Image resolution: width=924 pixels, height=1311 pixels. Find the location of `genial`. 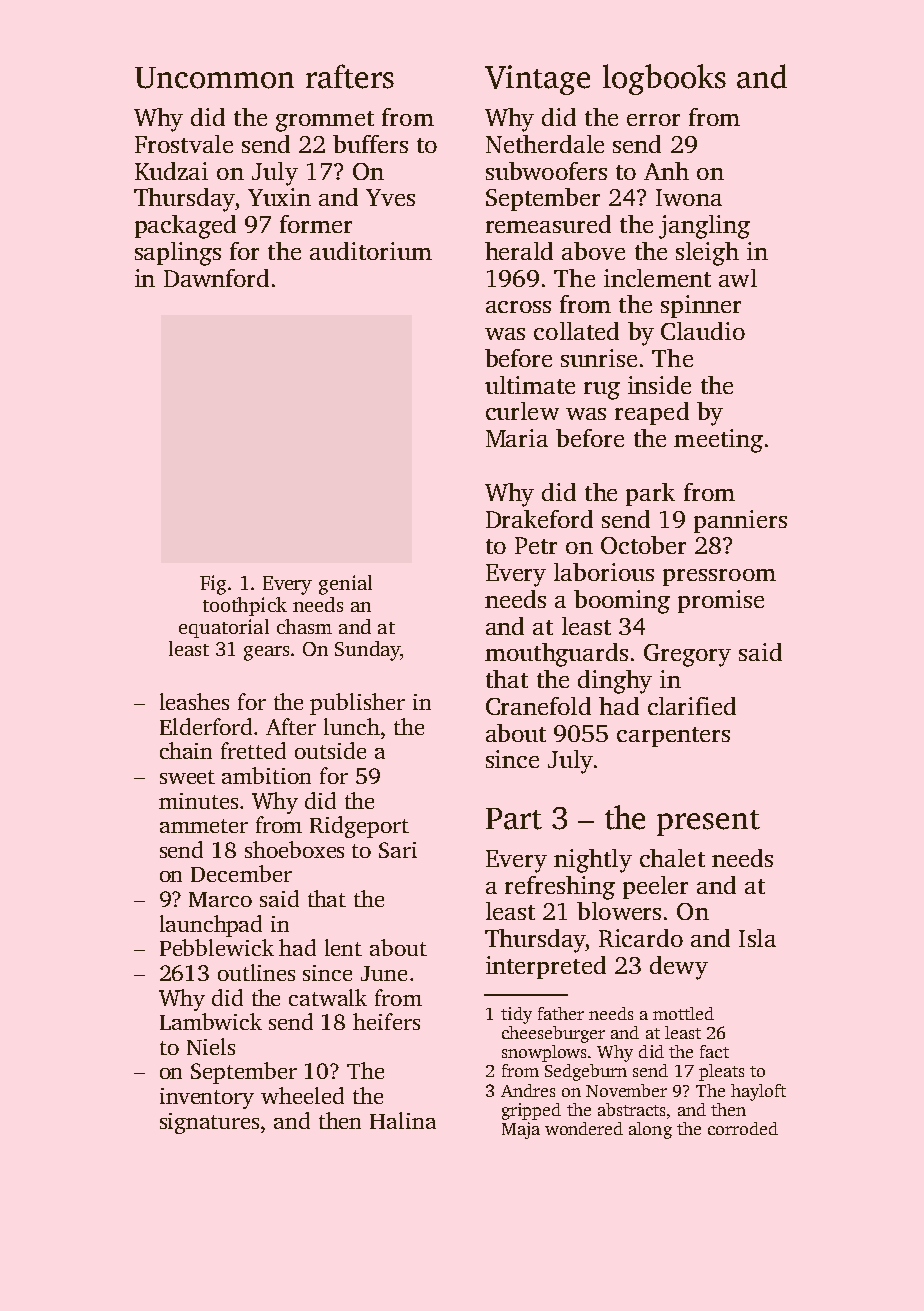

genial is located at coordinates (345, 585).
